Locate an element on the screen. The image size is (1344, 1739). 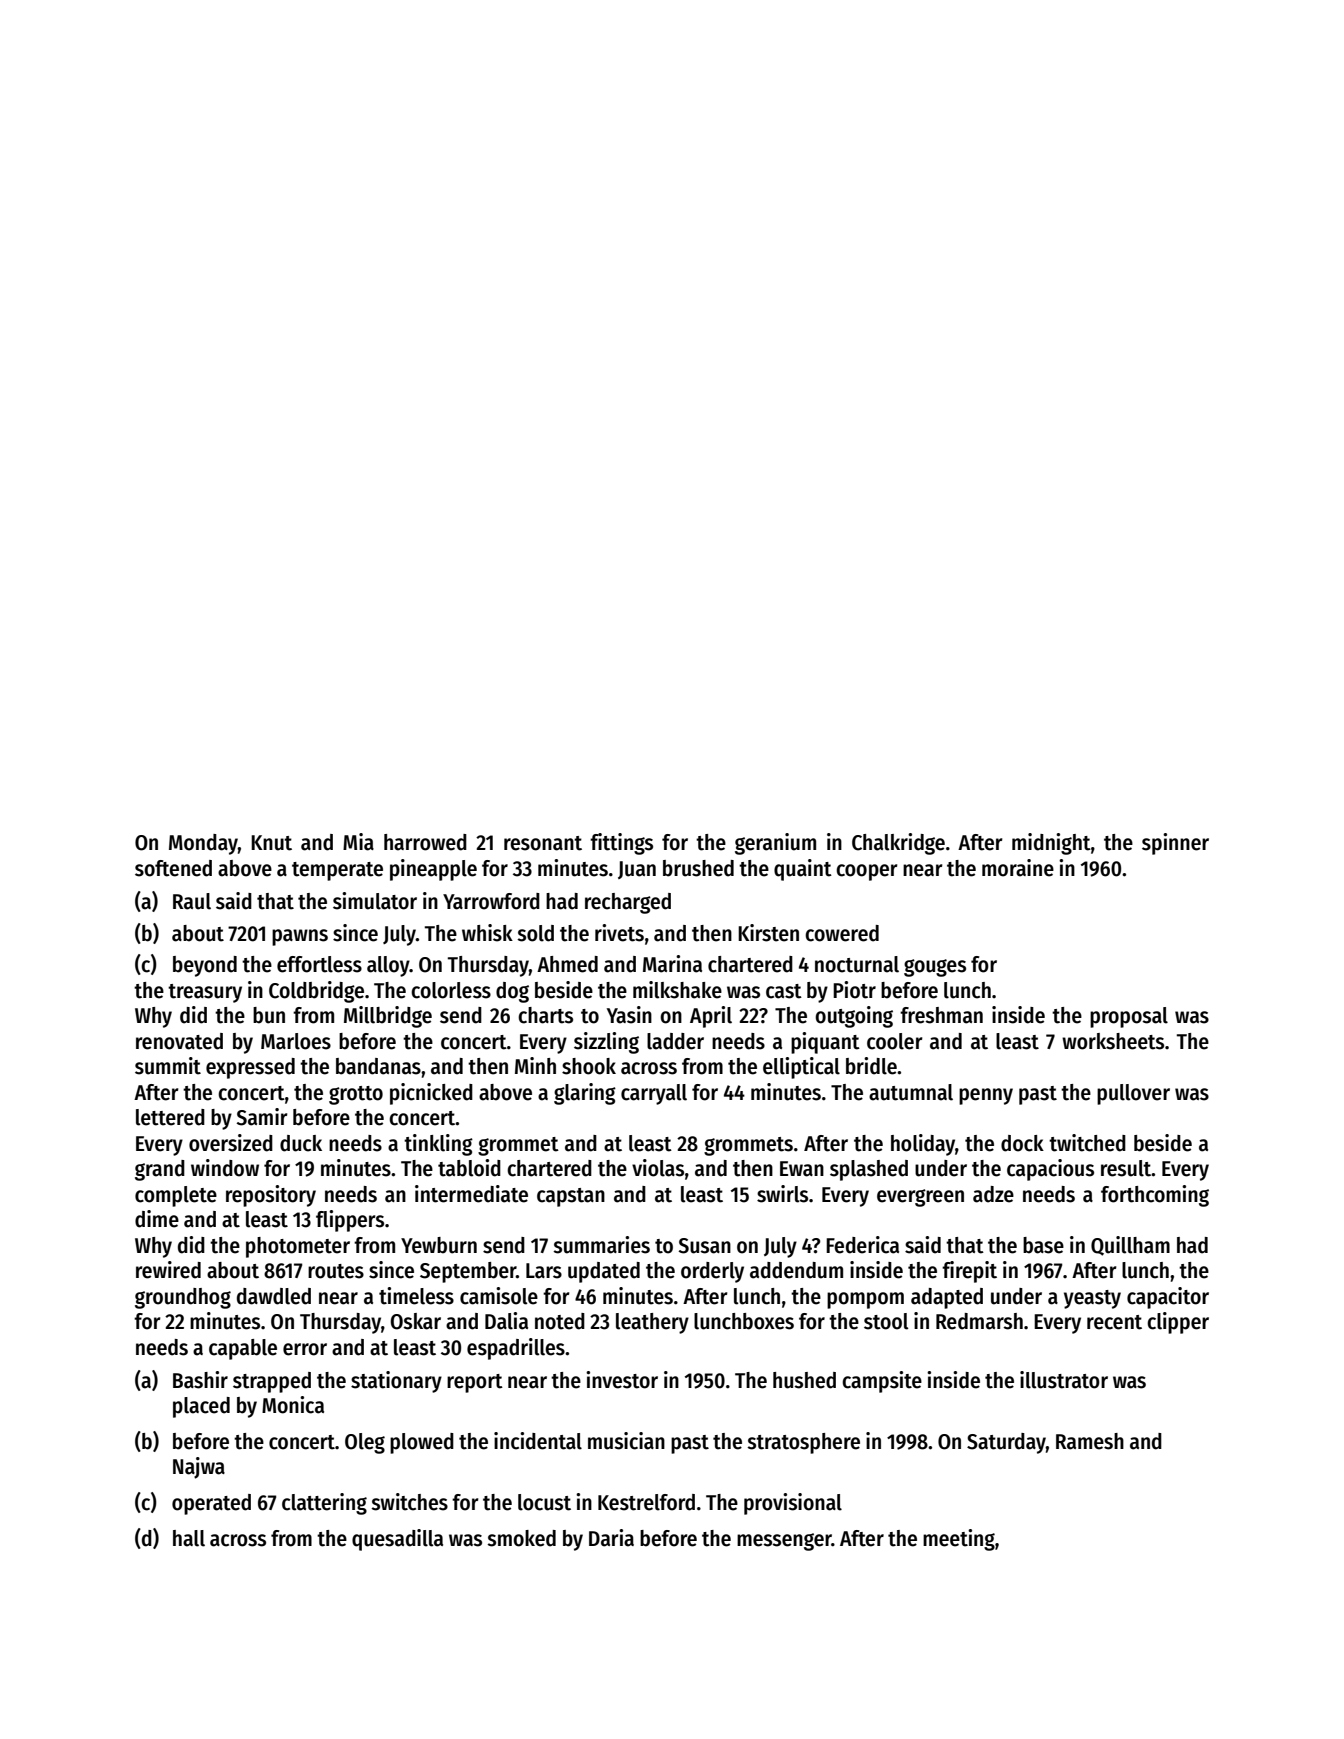
Quillham is located at coordinates (1130, 1246).
